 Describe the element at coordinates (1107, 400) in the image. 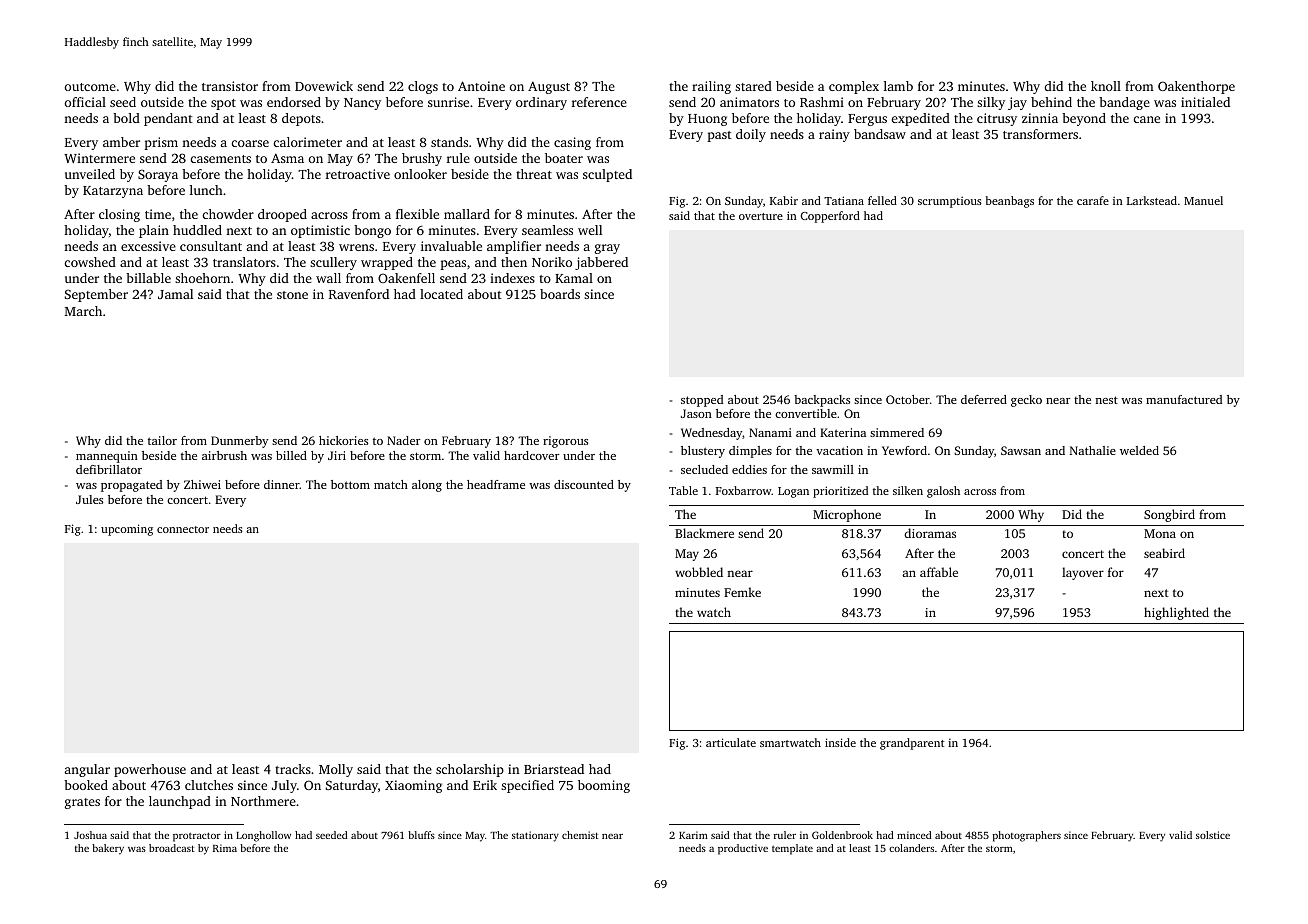

I see `nest` at that location.
